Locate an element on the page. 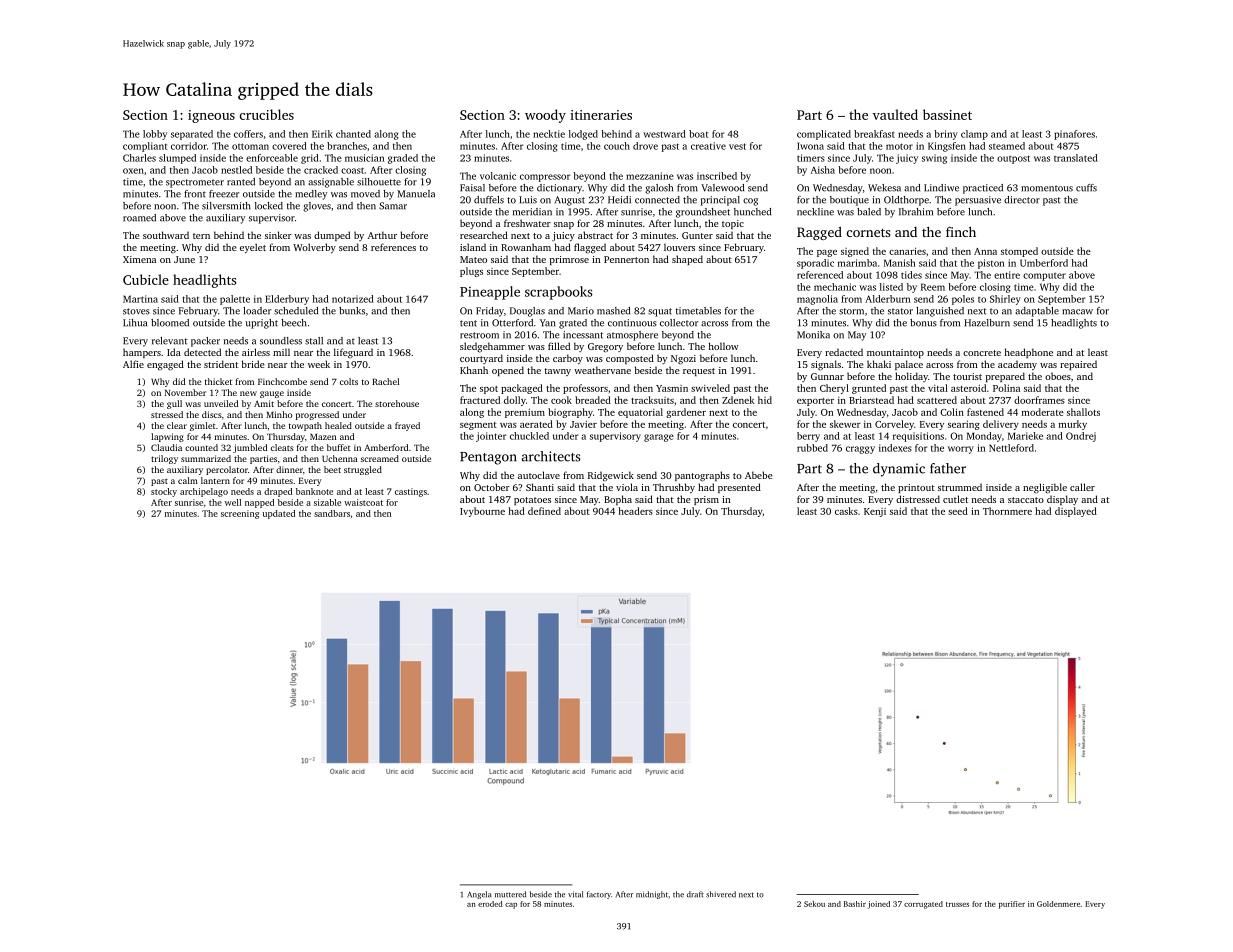  Lihua is located at coordinates (135, 323).
